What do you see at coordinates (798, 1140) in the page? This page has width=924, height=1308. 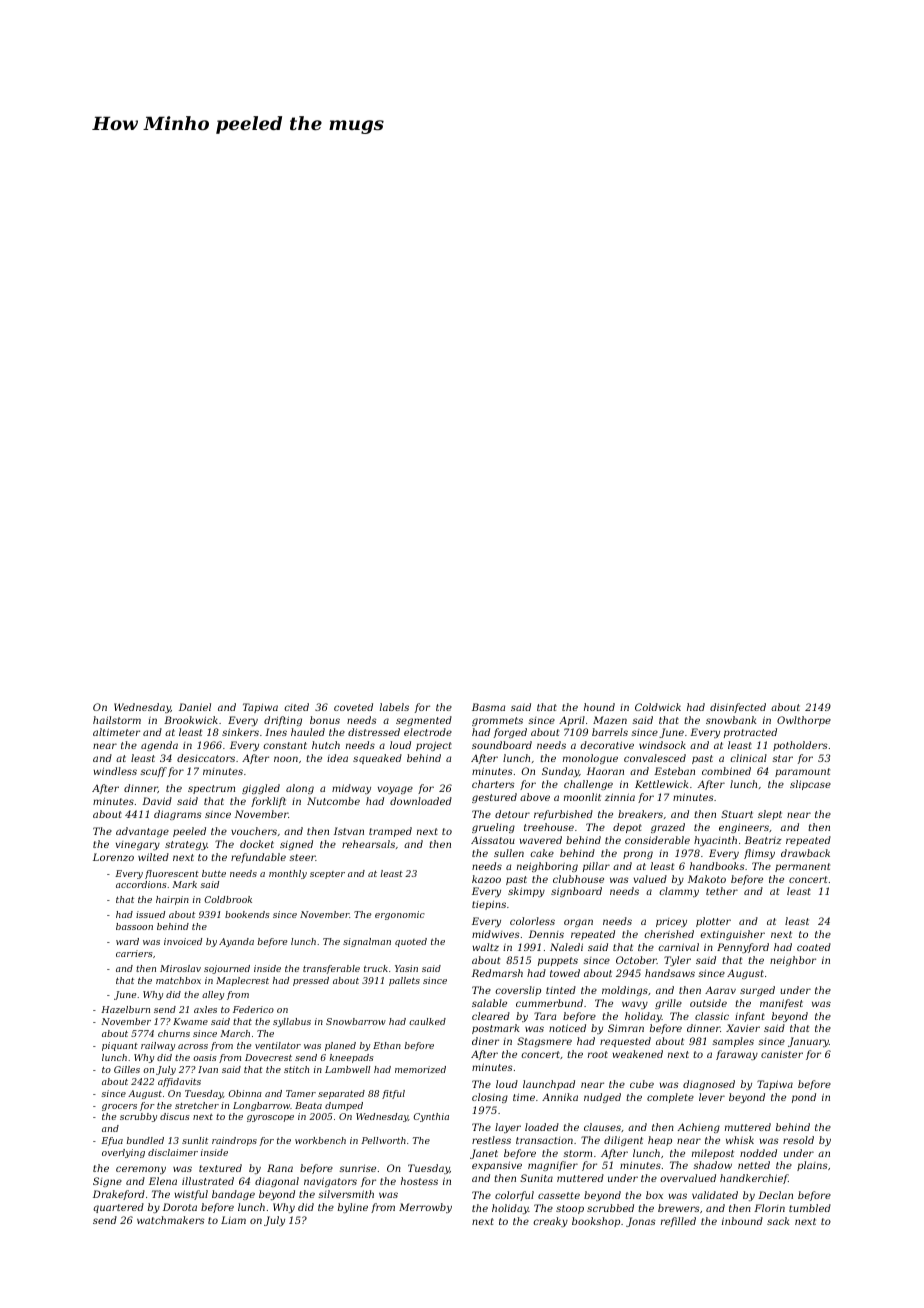 I see `resold` at bounding box center [798, 1140].
